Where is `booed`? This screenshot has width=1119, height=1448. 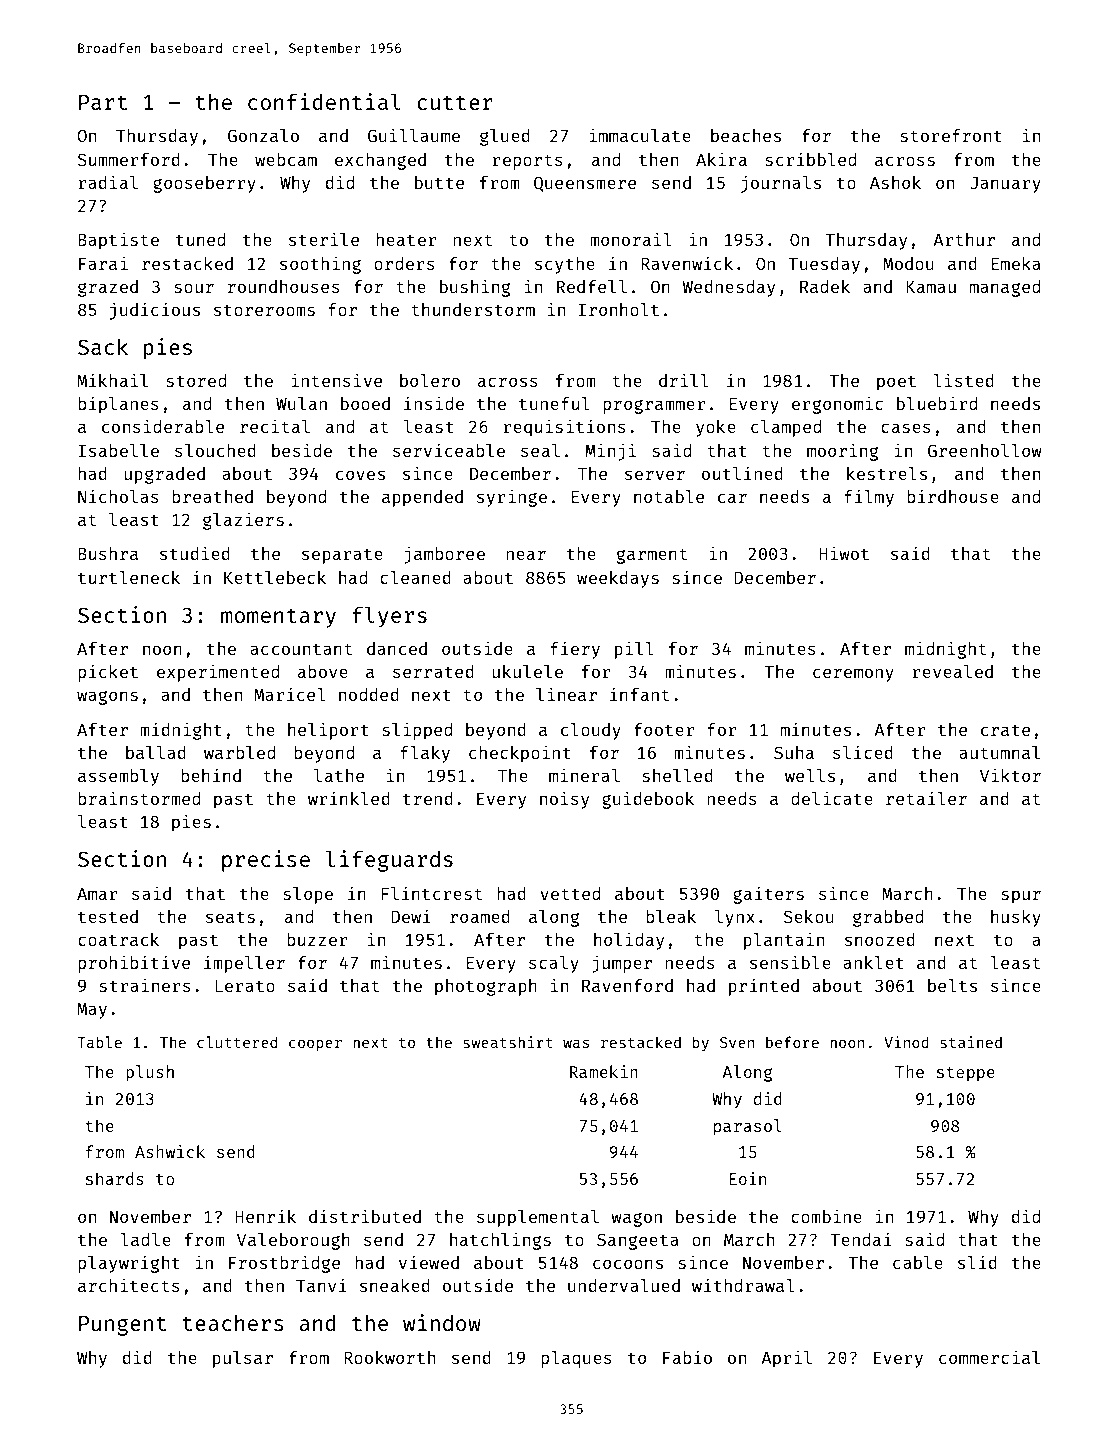
booed is located at coordinates (365, 403).
